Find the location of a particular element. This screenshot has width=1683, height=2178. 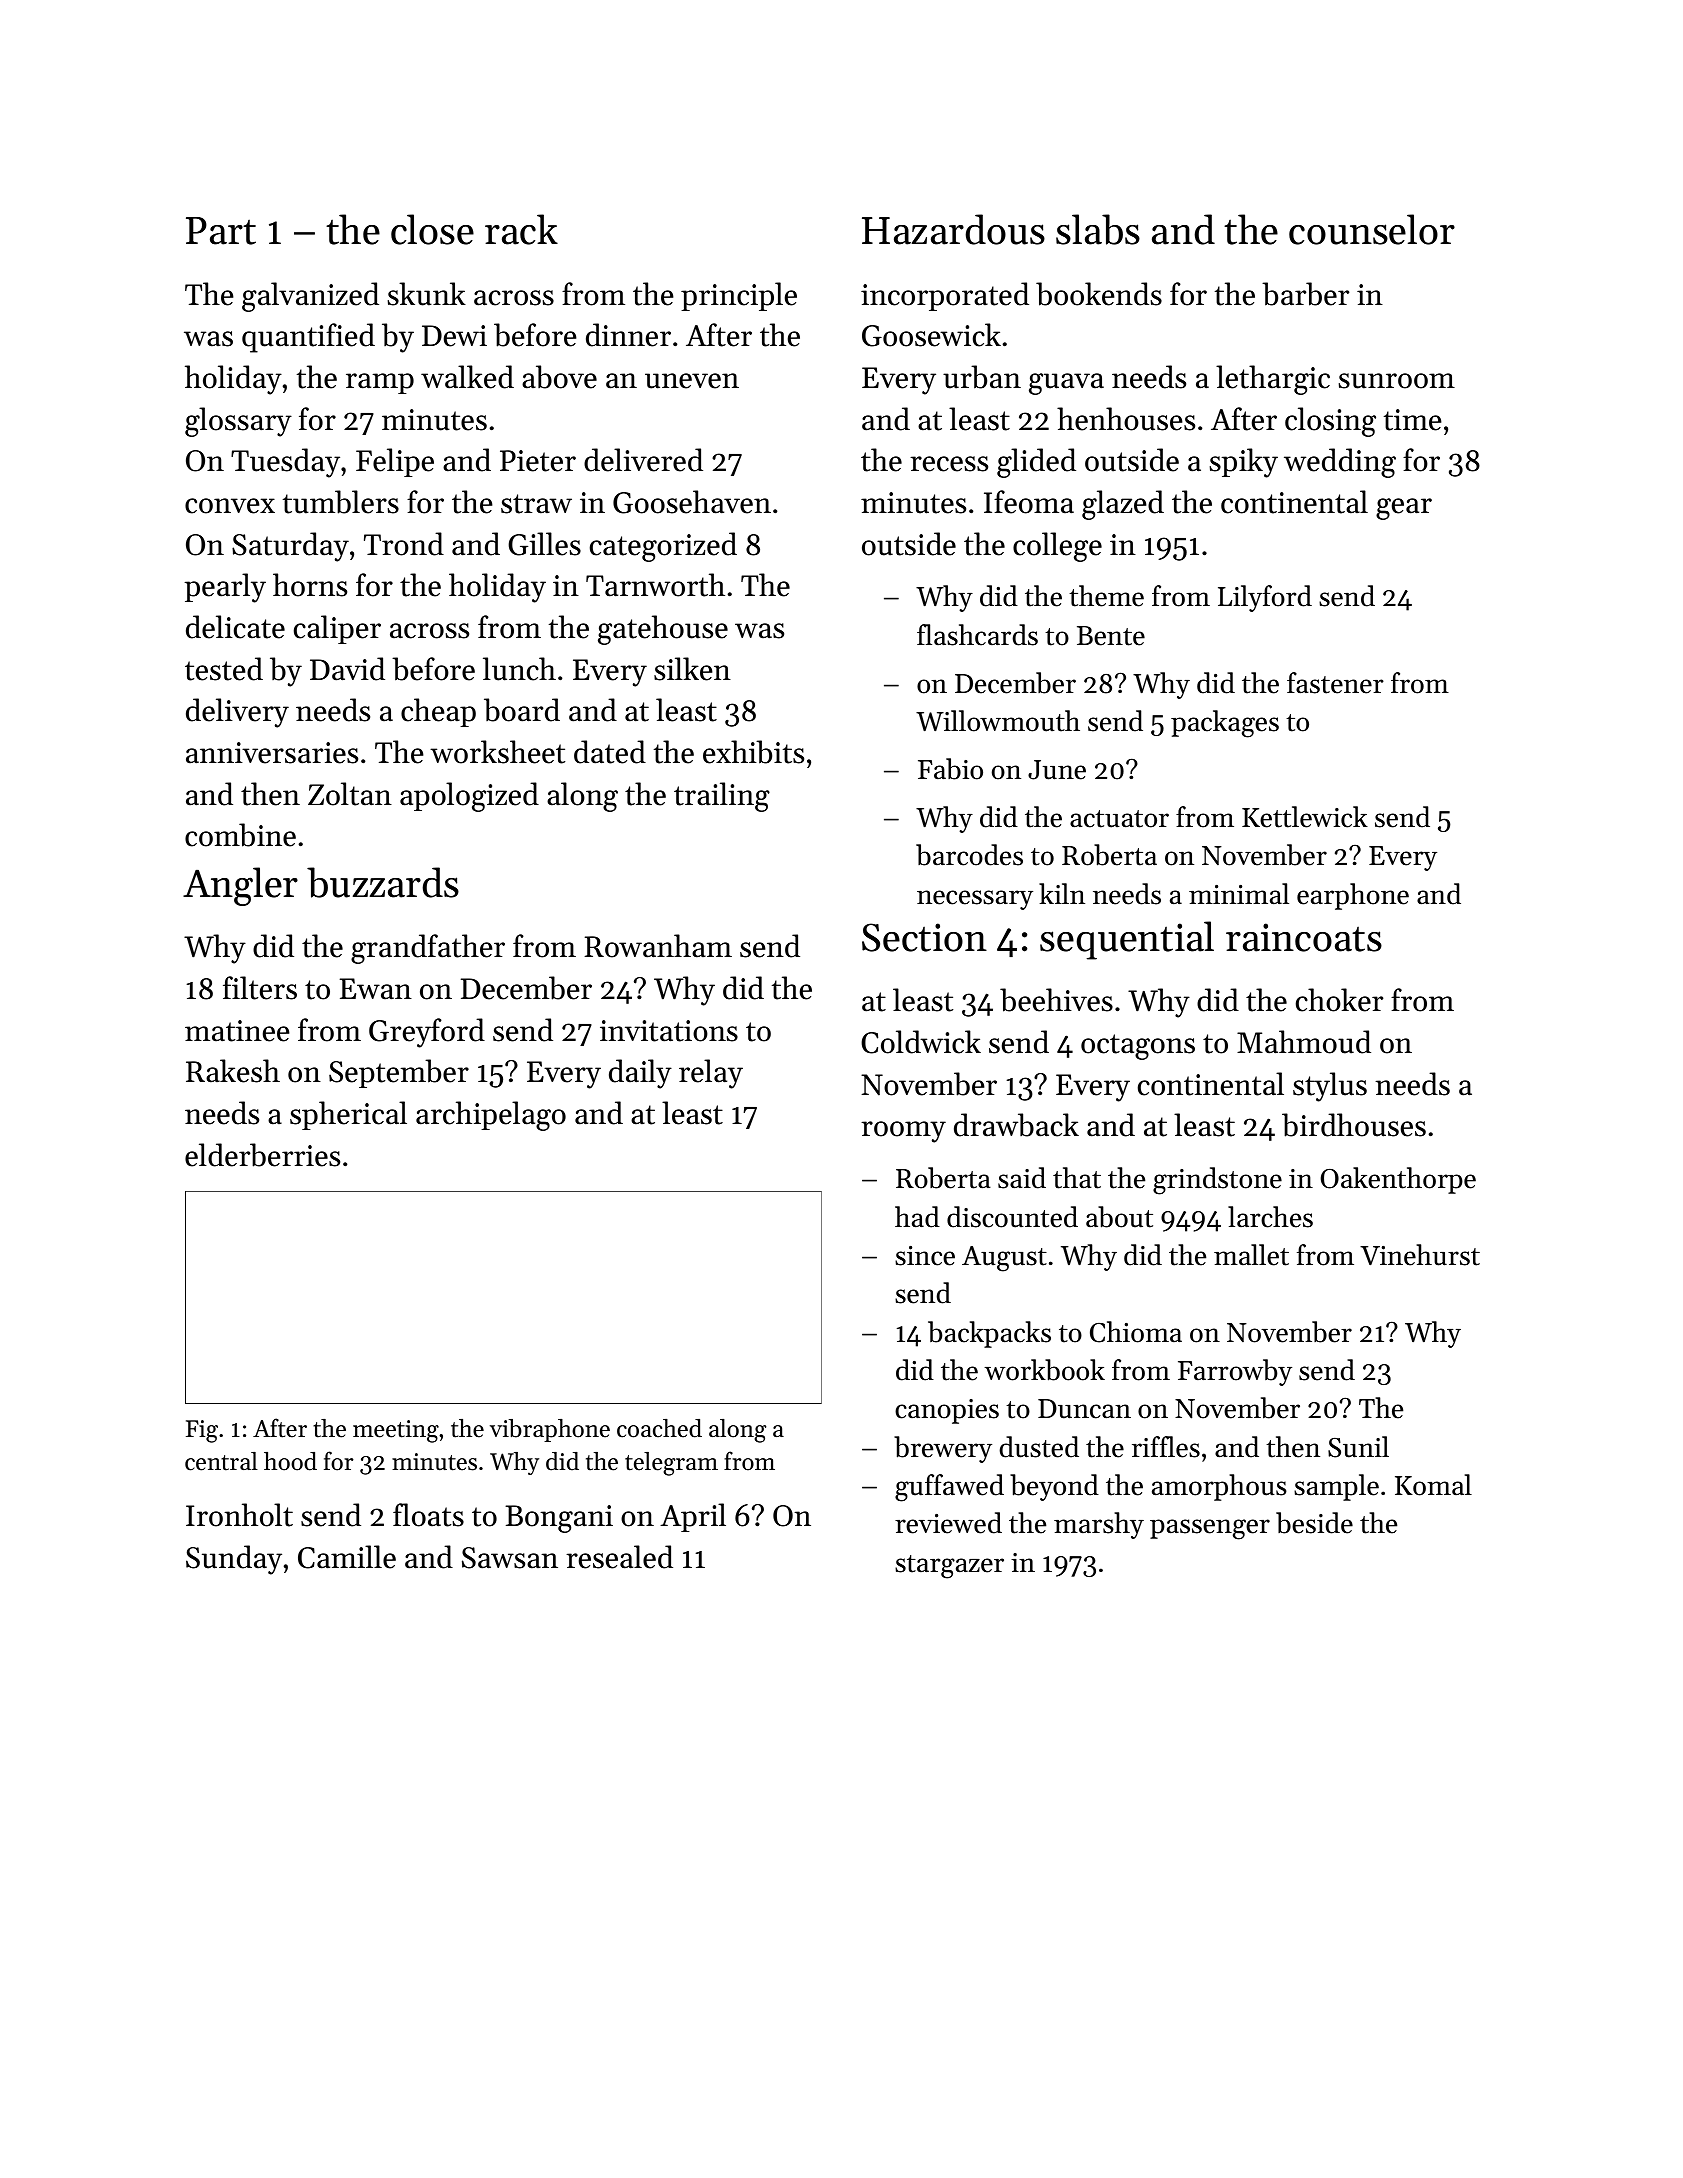

principle is located at coordinates (739, 296).
